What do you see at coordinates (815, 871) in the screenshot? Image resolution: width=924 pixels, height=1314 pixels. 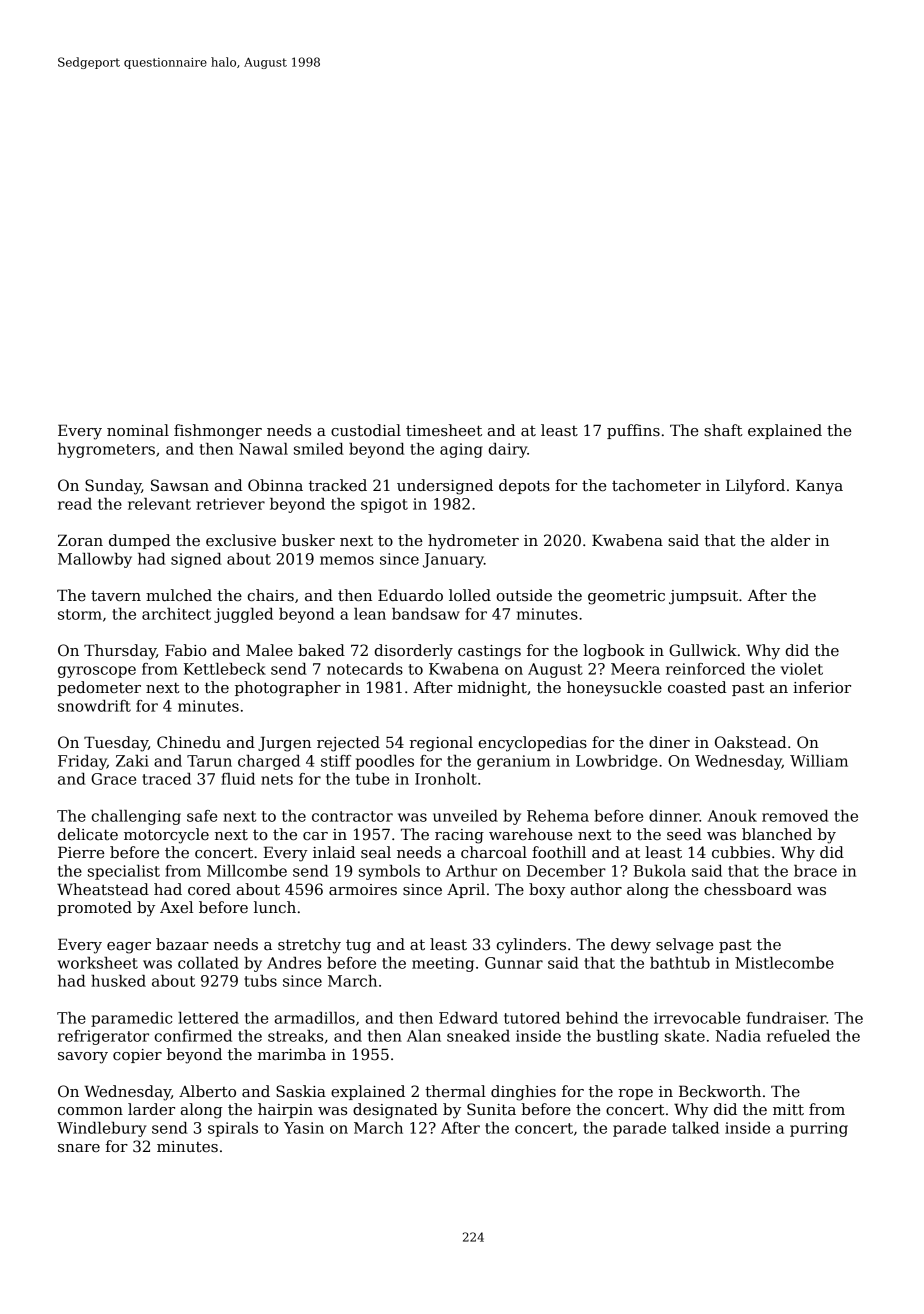 I see `brace` at bounding box center [815, 871].
